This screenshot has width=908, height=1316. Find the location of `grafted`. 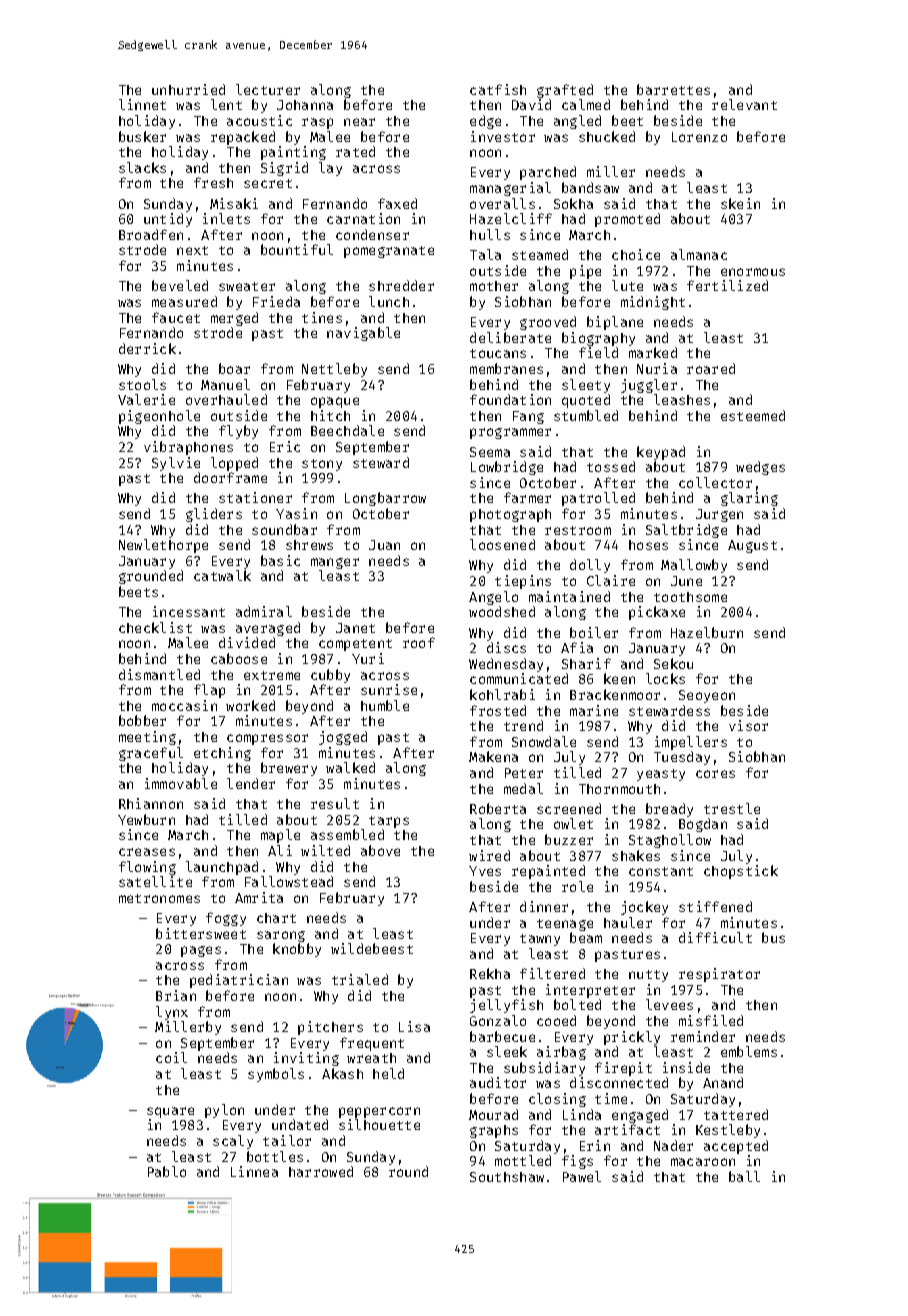

grafted is located at coordinates (565, 91).
